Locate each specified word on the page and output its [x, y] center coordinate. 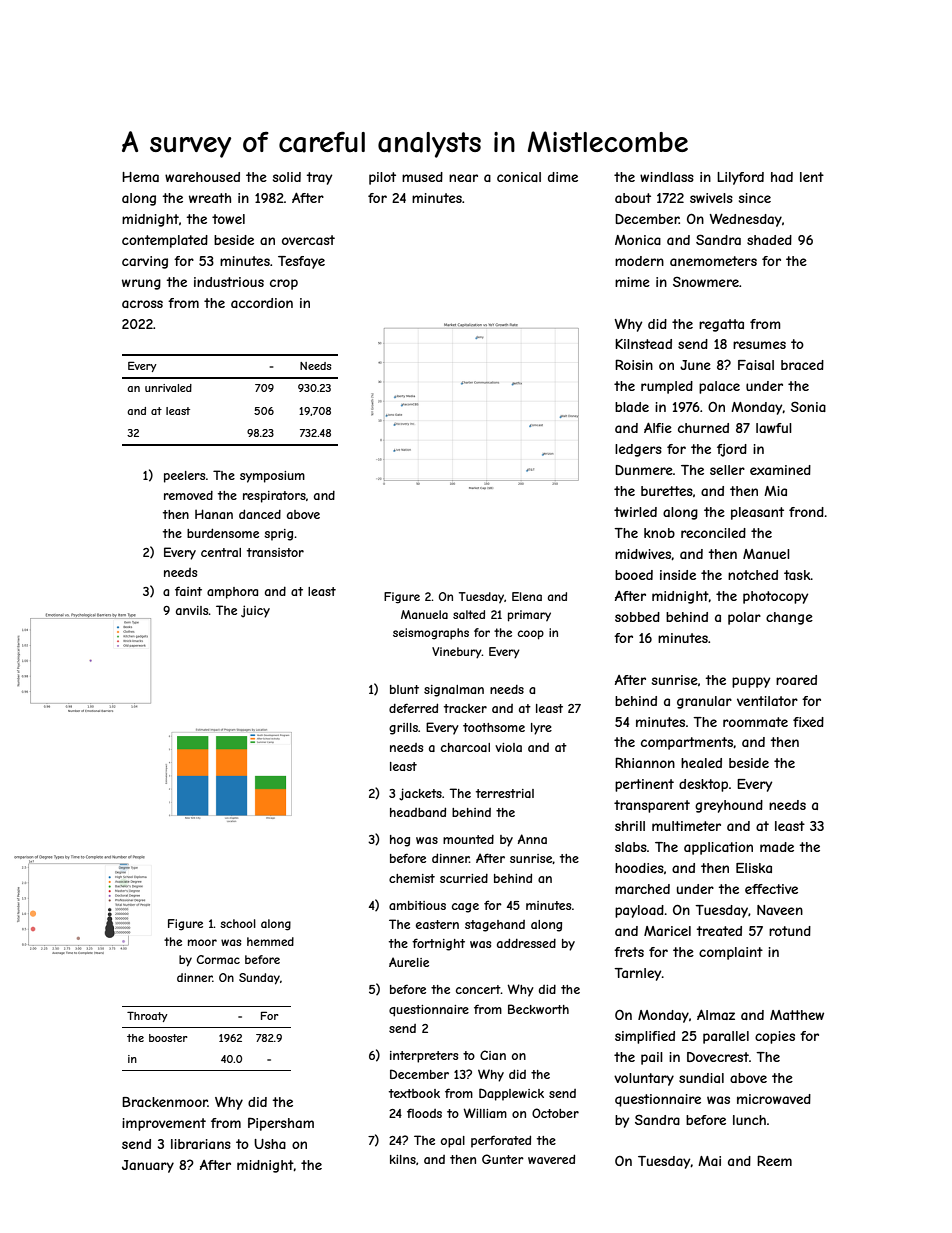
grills [403, 729]
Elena [527, 596]
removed [188, 495]
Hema [140, 177]
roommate [755, 722]
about [633, 198]
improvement [164, 1124]
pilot [382, 178]
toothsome [494, 727]
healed [701, 763]
